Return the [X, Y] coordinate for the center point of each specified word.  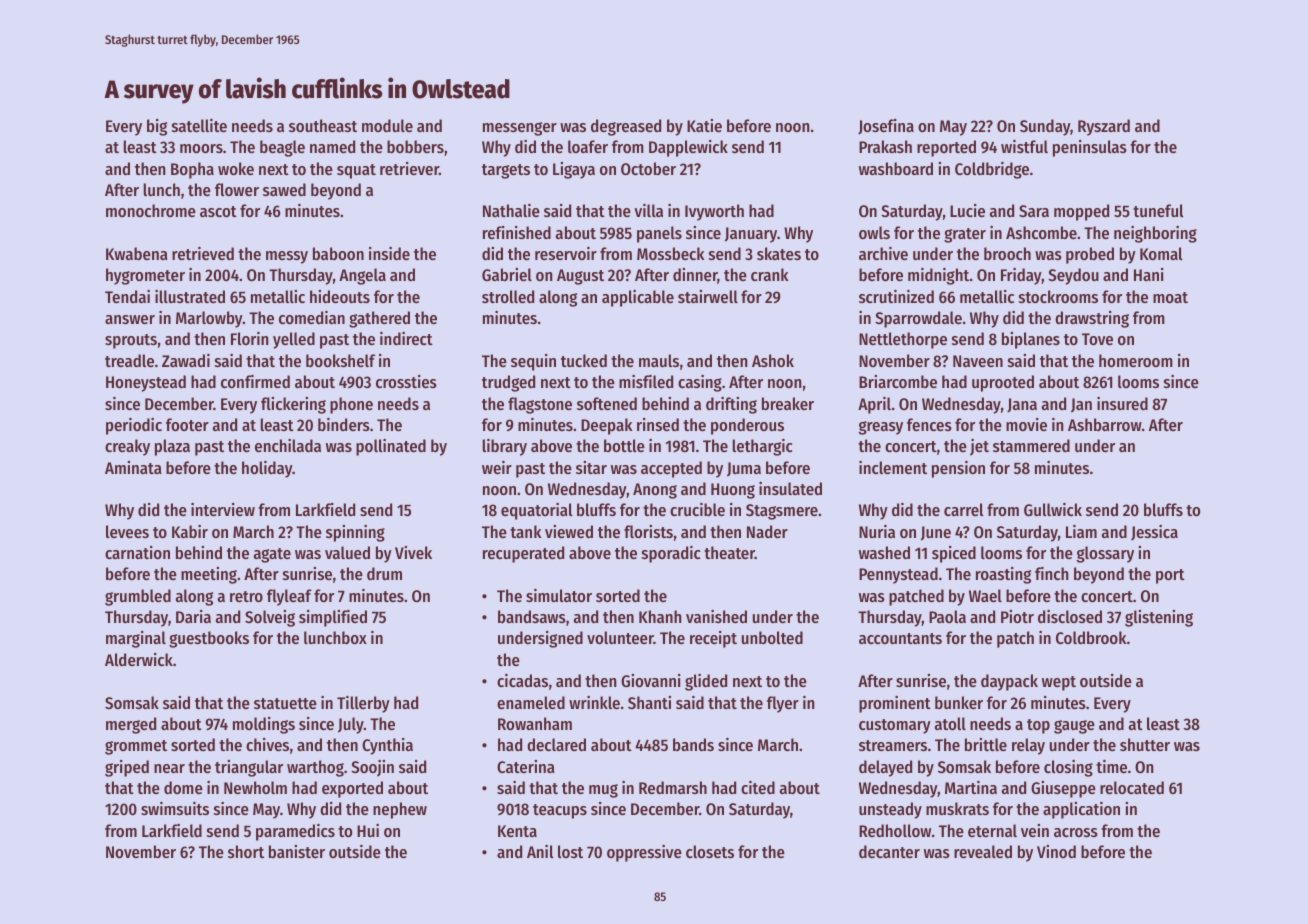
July [351, 725]
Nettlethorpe [903, 340]
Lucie [967, 210]
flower [237, 189]
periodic [134, 426]
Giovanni [651, 680]
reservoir [566, 253]
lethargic [762, 447]
